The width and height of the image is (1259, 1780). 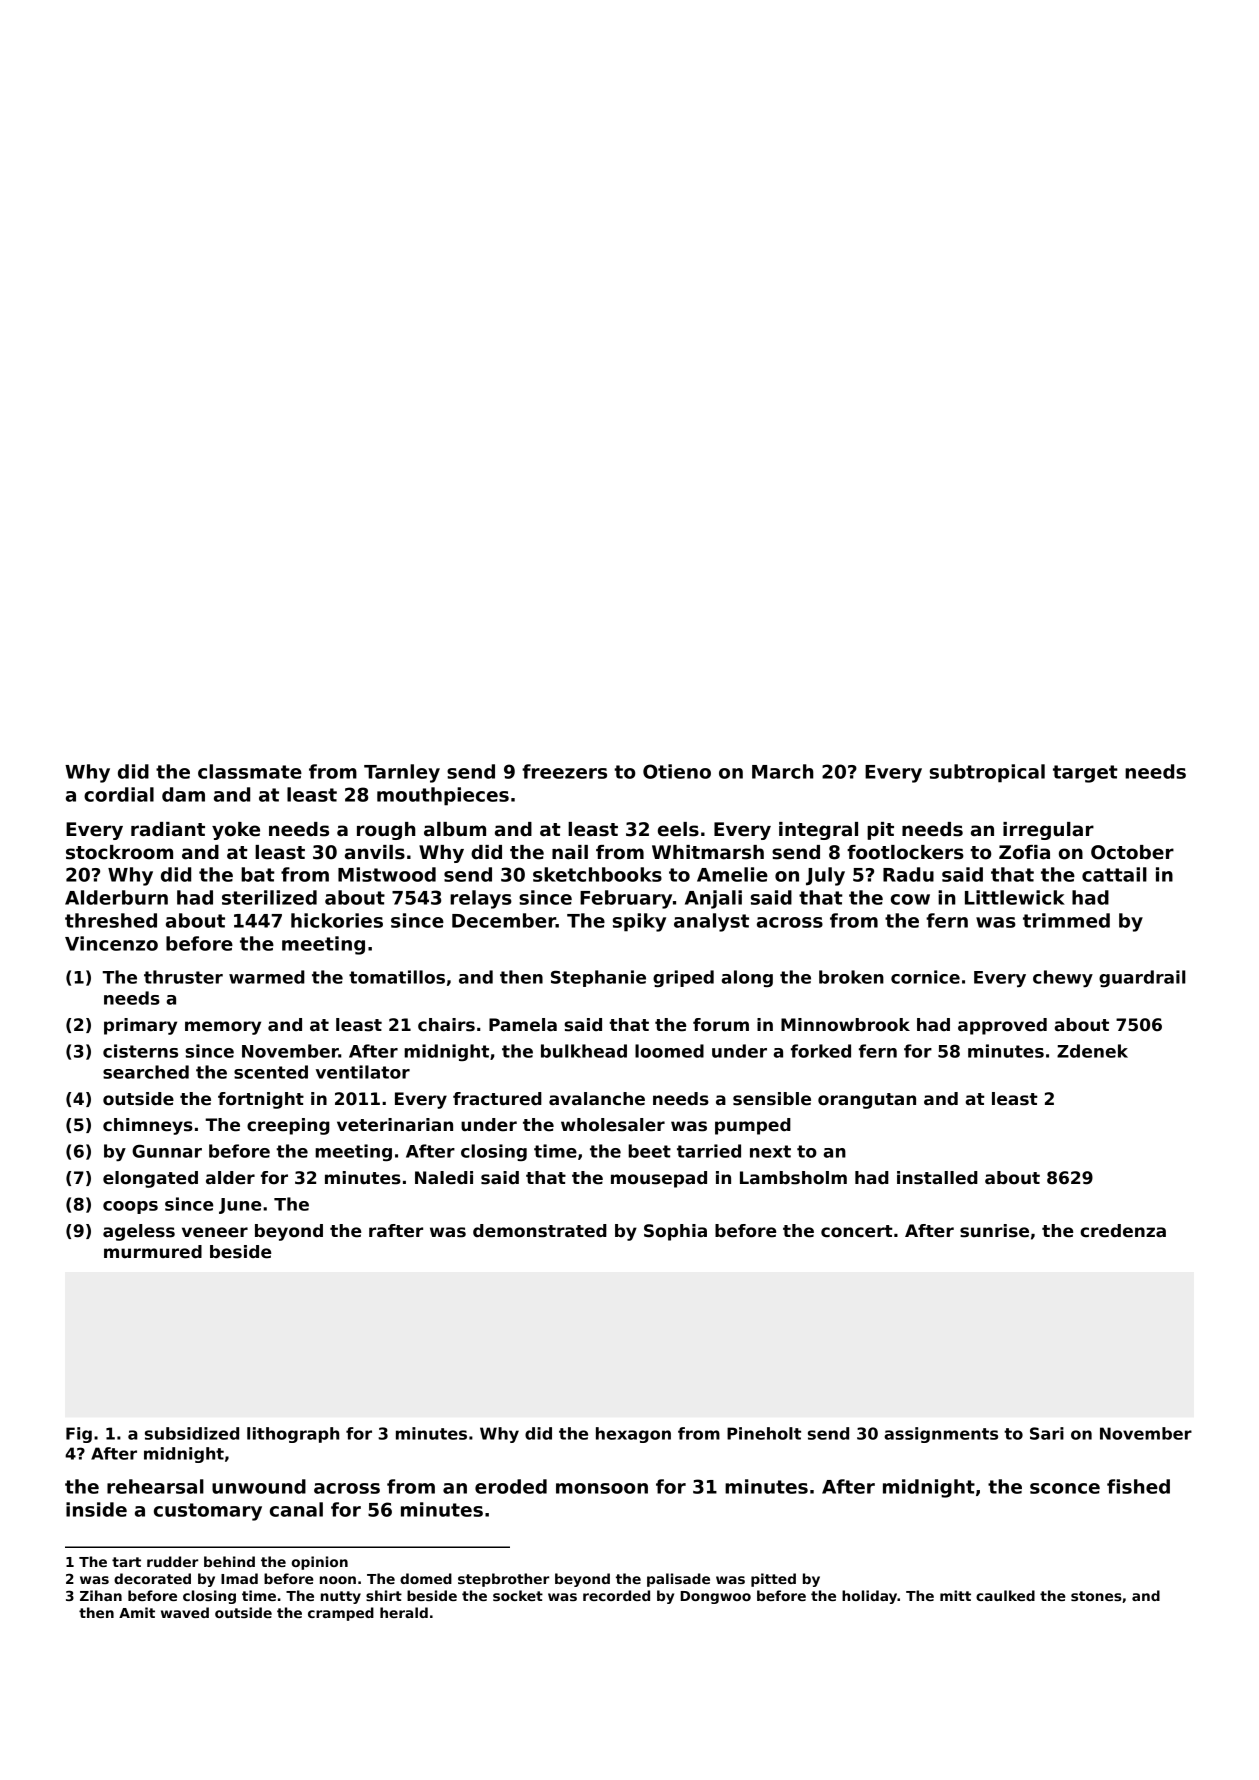 I want to click on rough, so click(x=386, y=831).
